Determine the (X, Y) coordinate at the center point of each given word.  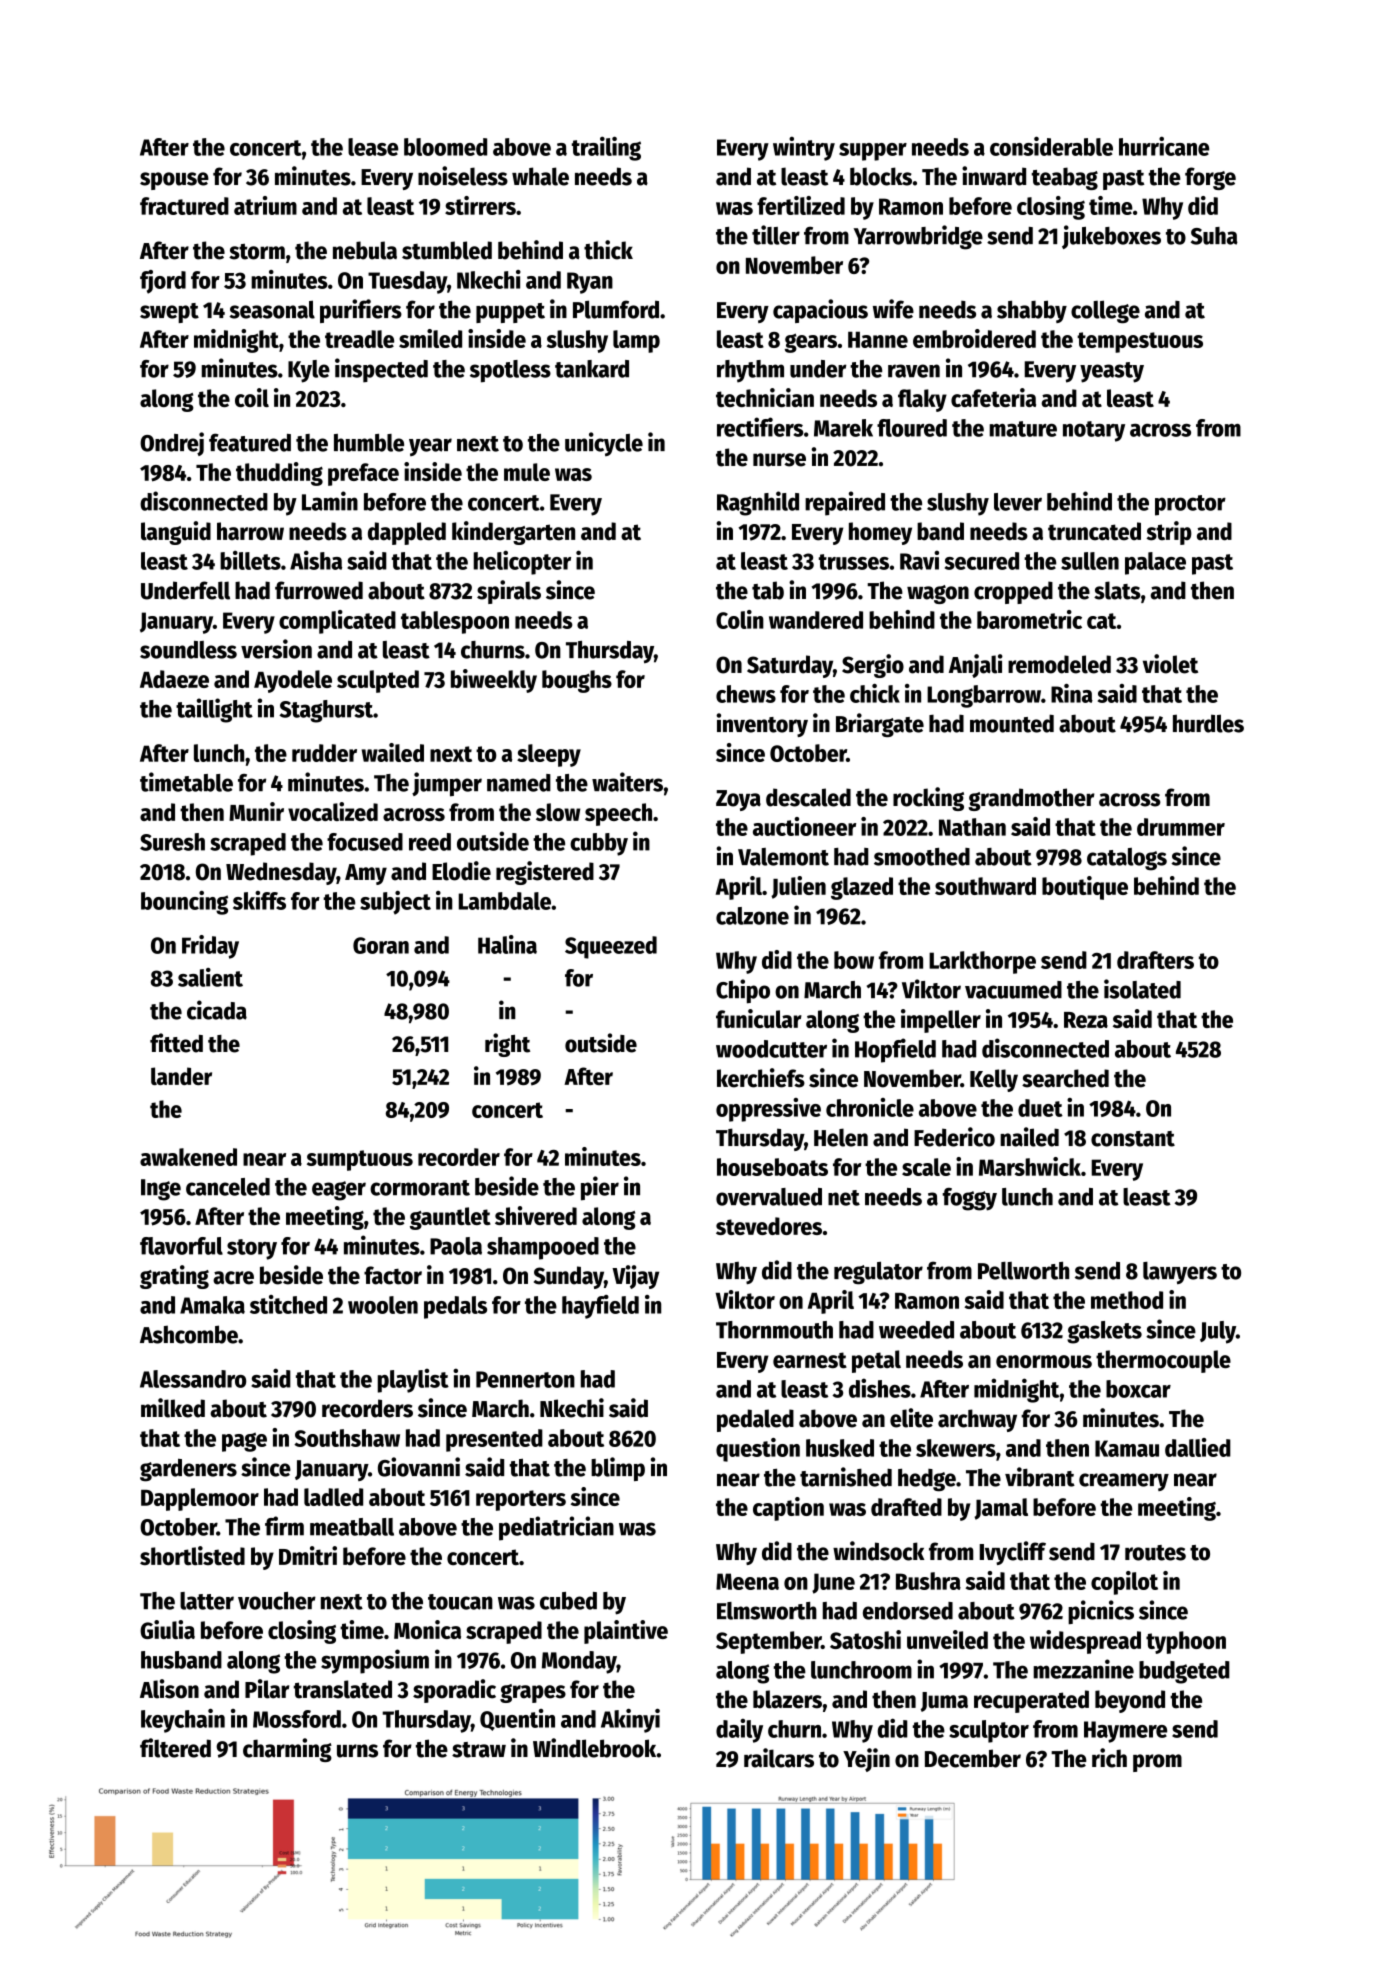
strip (1169, 533)
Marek (843, 428)
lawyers (1180, 1273)
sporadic (454, 1691)
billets (250, 560)
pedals (455, 1307)
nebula (365, 250)
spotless (510, 371)
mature (1023, 429)
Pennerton (525, 1379)
